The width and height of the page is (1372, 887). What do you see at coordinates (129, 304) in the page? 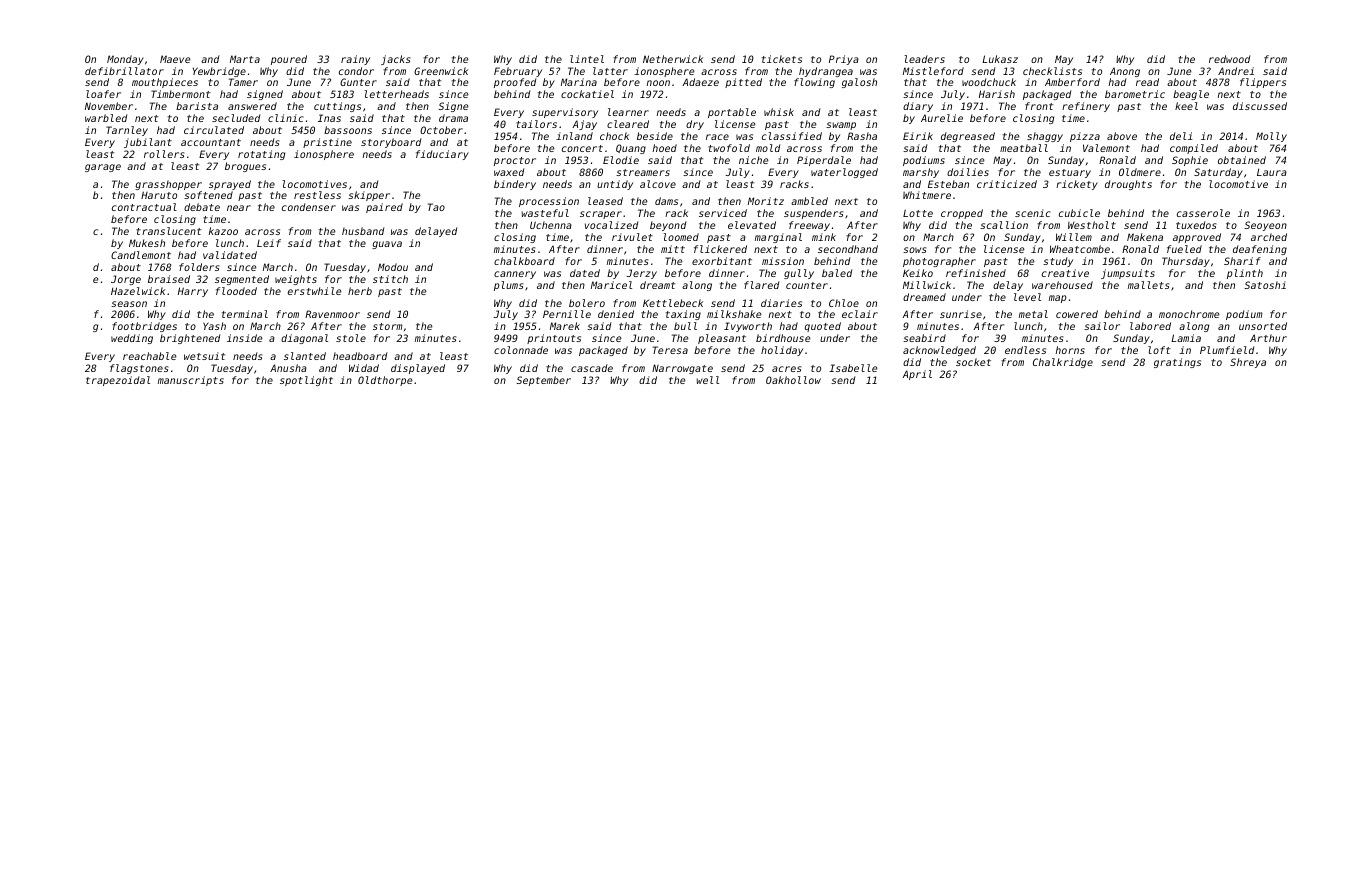
I see `season` at bounding box center [129, 304].
